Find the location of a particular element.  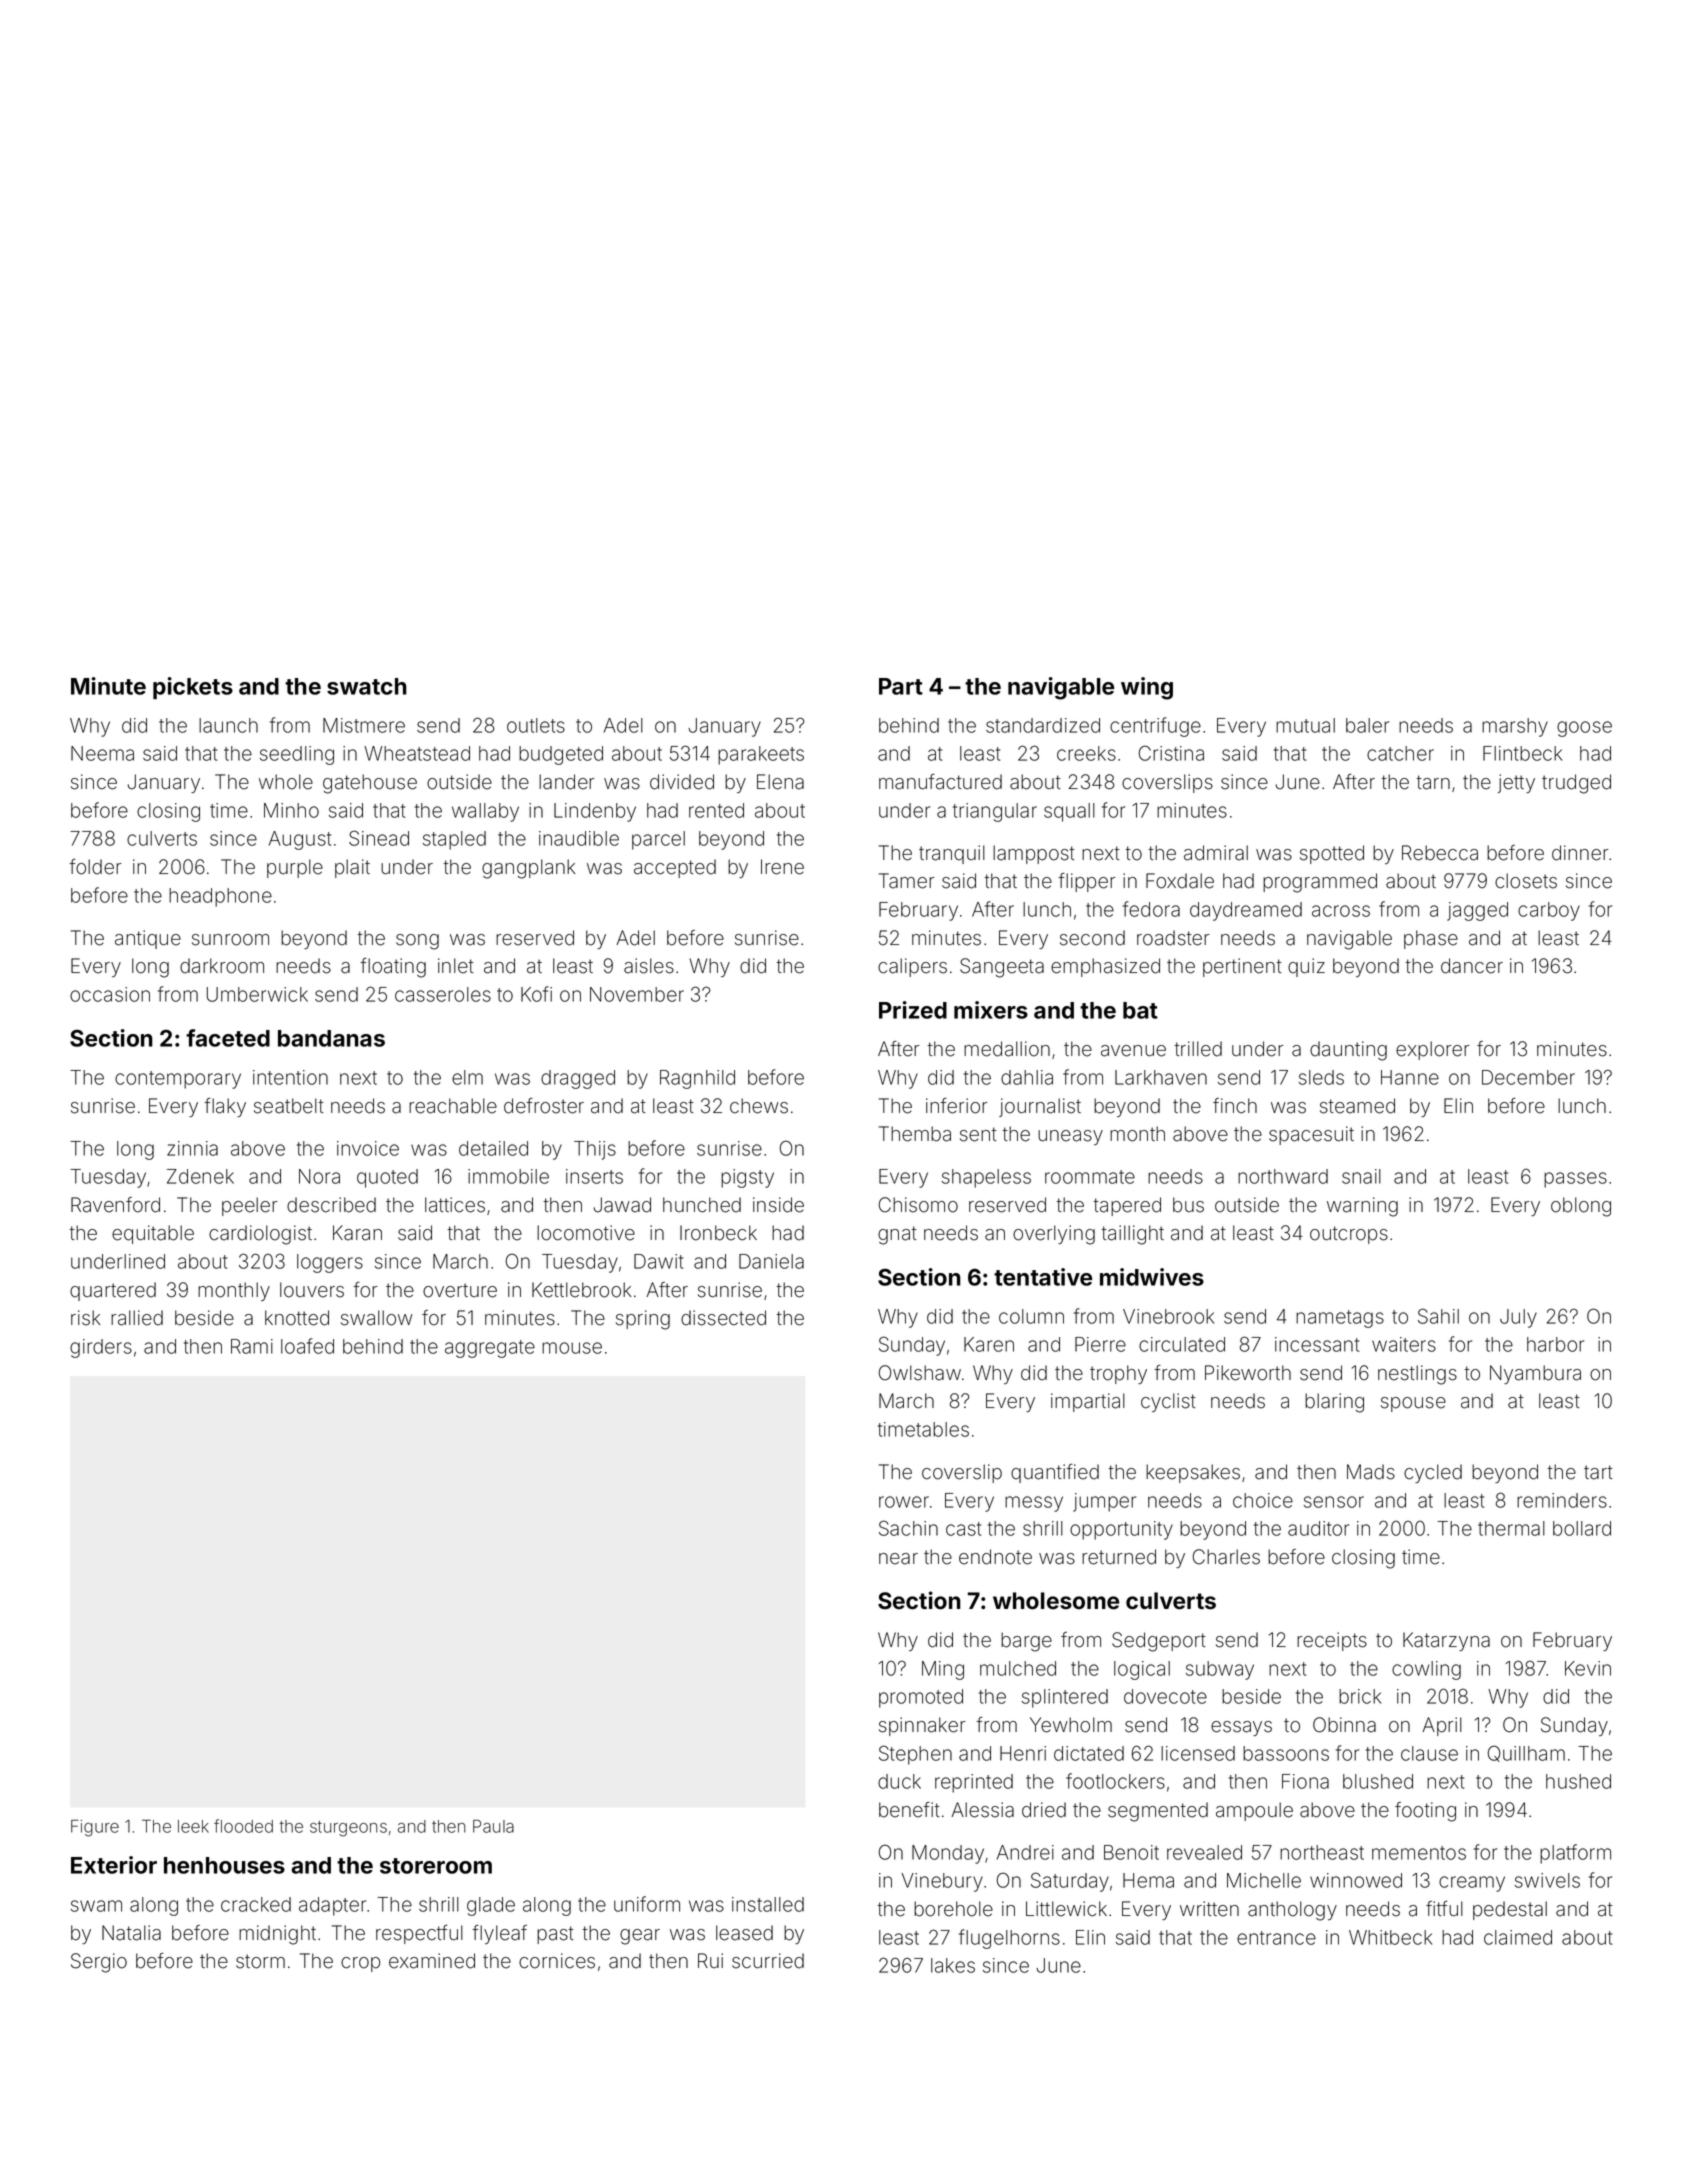

Ming is located at coordinates (943, 1670).
